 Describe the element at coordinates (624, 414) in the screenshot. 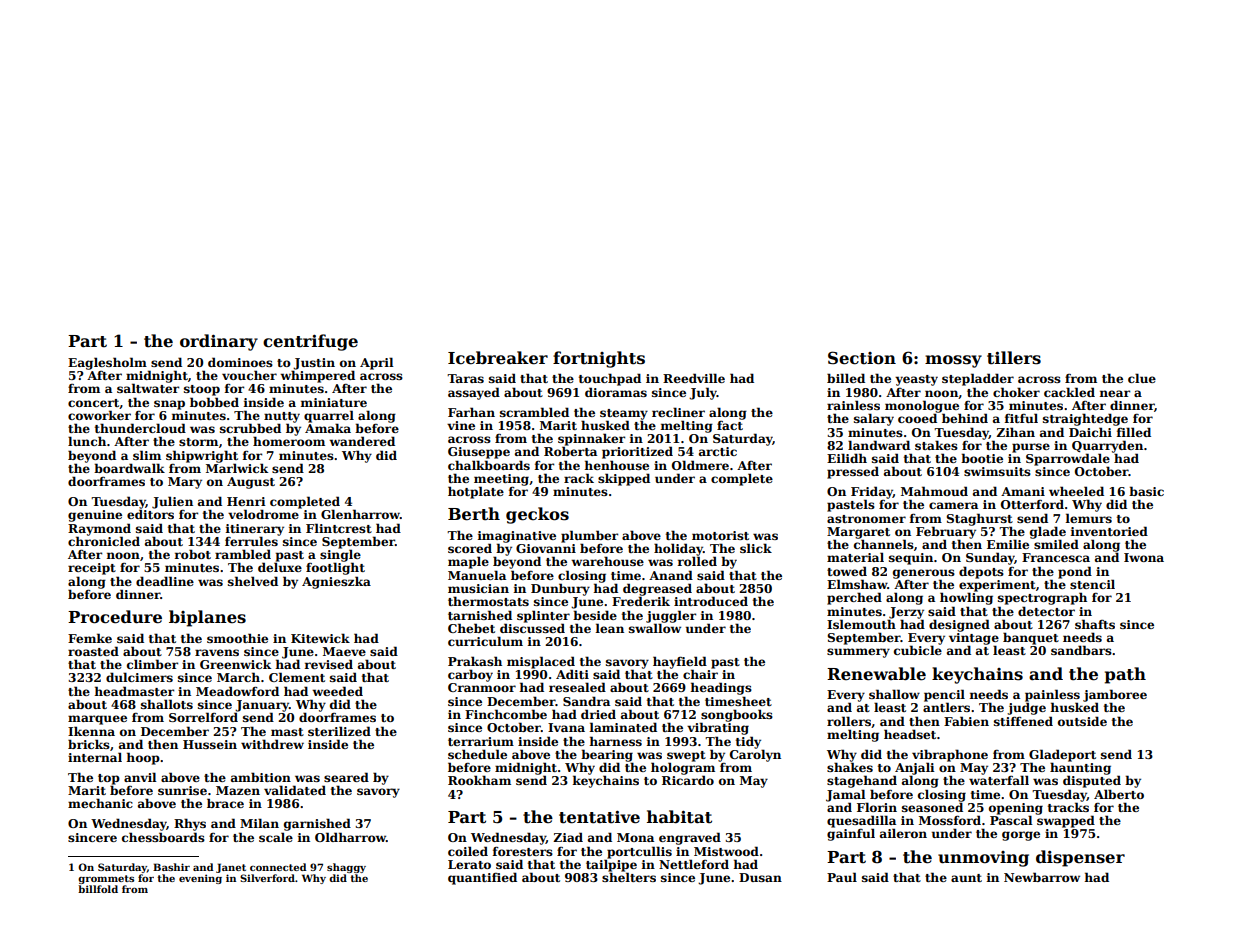

I see `steamy` at that location.
